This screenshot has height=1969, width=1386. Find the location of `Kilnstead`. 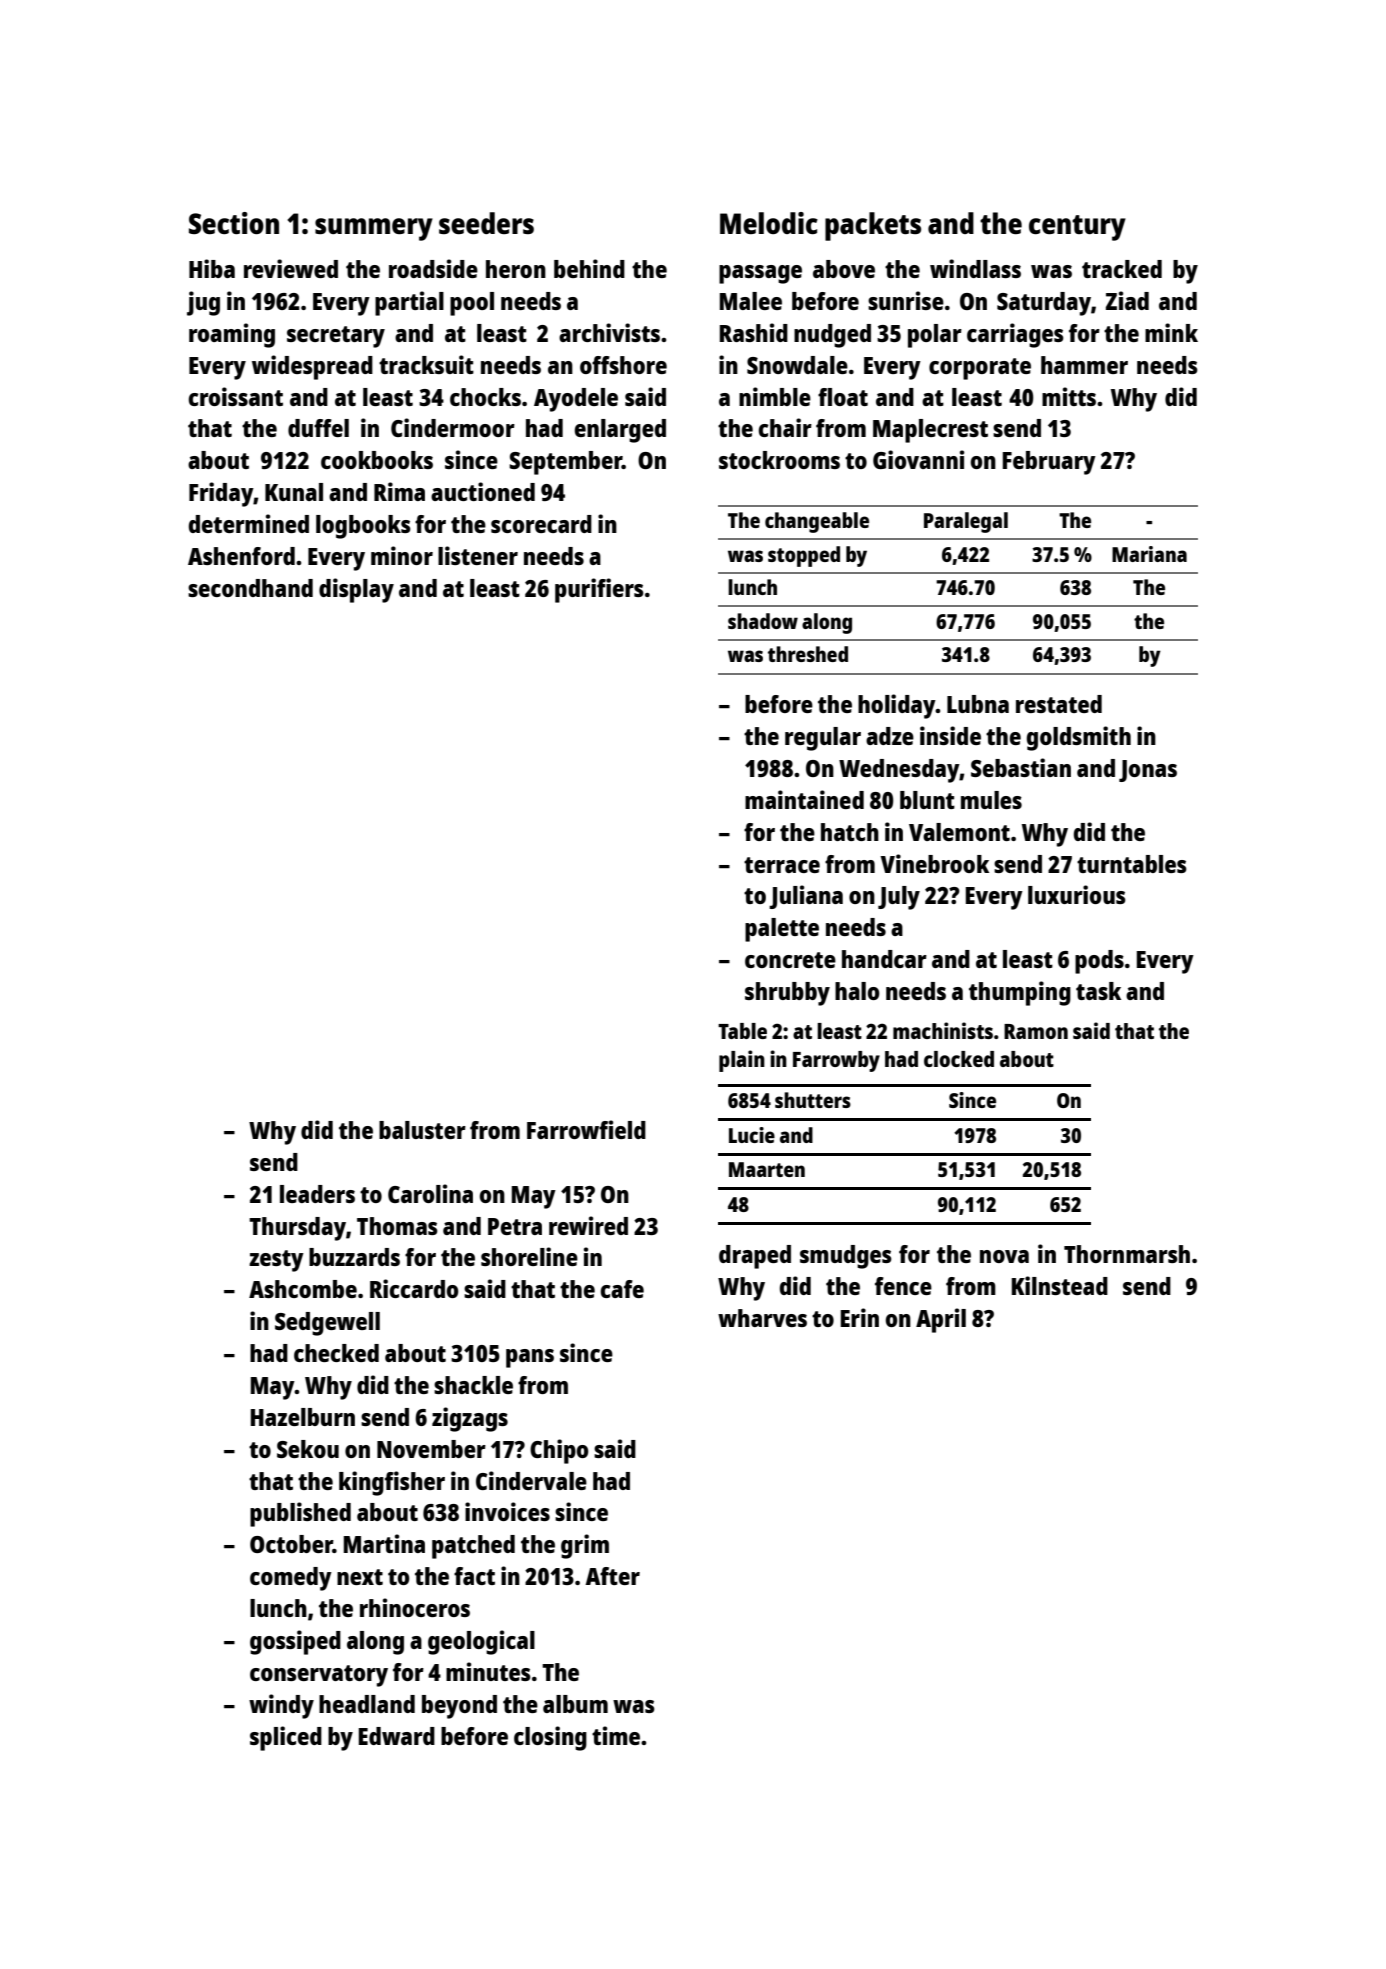

Kilnstead is located at coordinates (1060, 1285).
